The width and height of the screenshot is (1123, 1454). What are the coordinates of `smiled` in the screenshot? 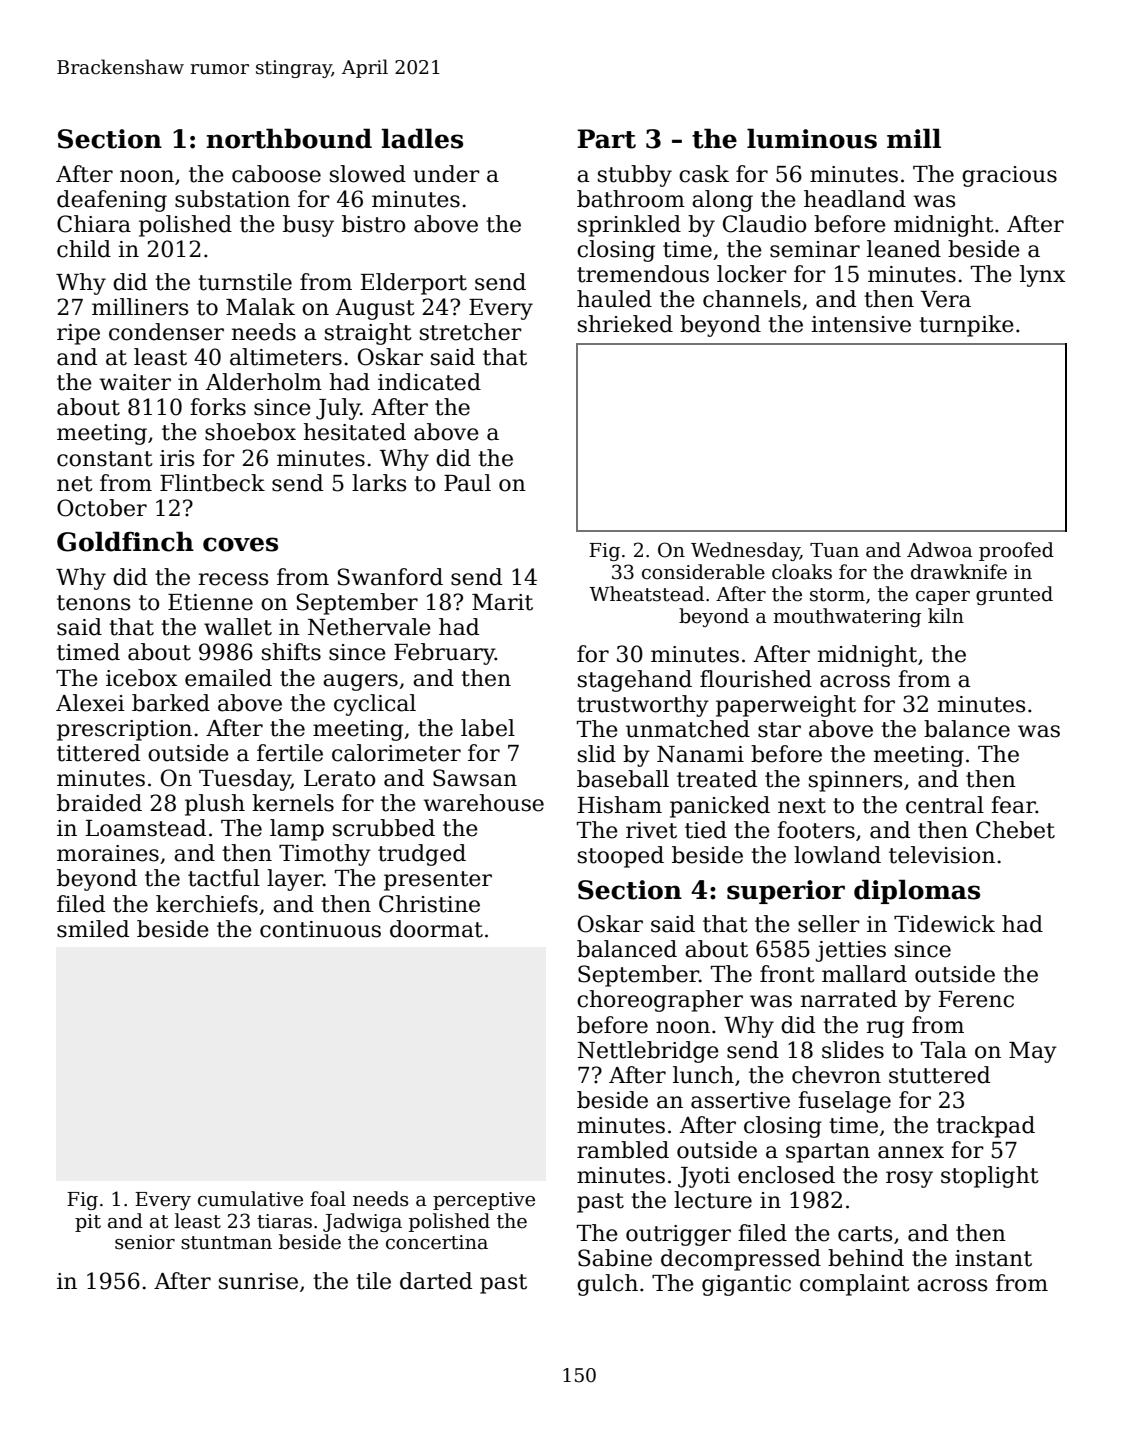 It's located at (93, 929).
